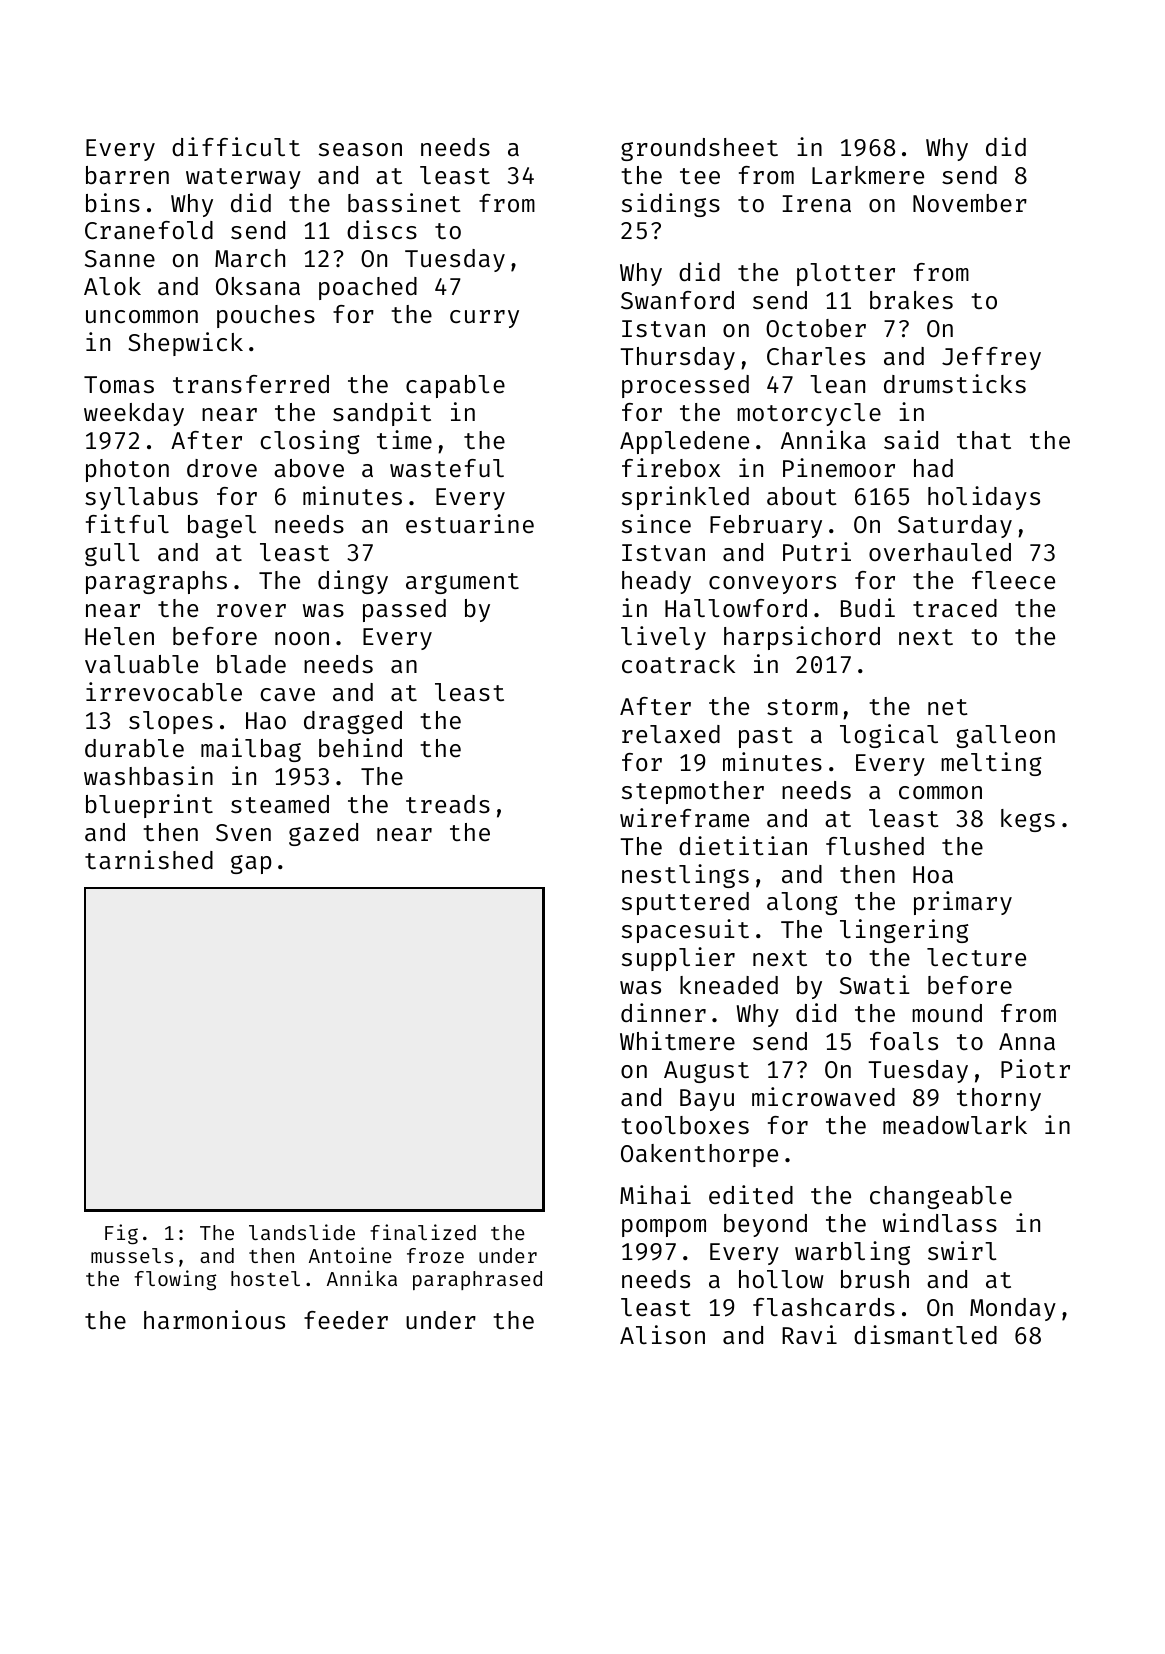  I want to click on galleon, so click(1005, 736).
